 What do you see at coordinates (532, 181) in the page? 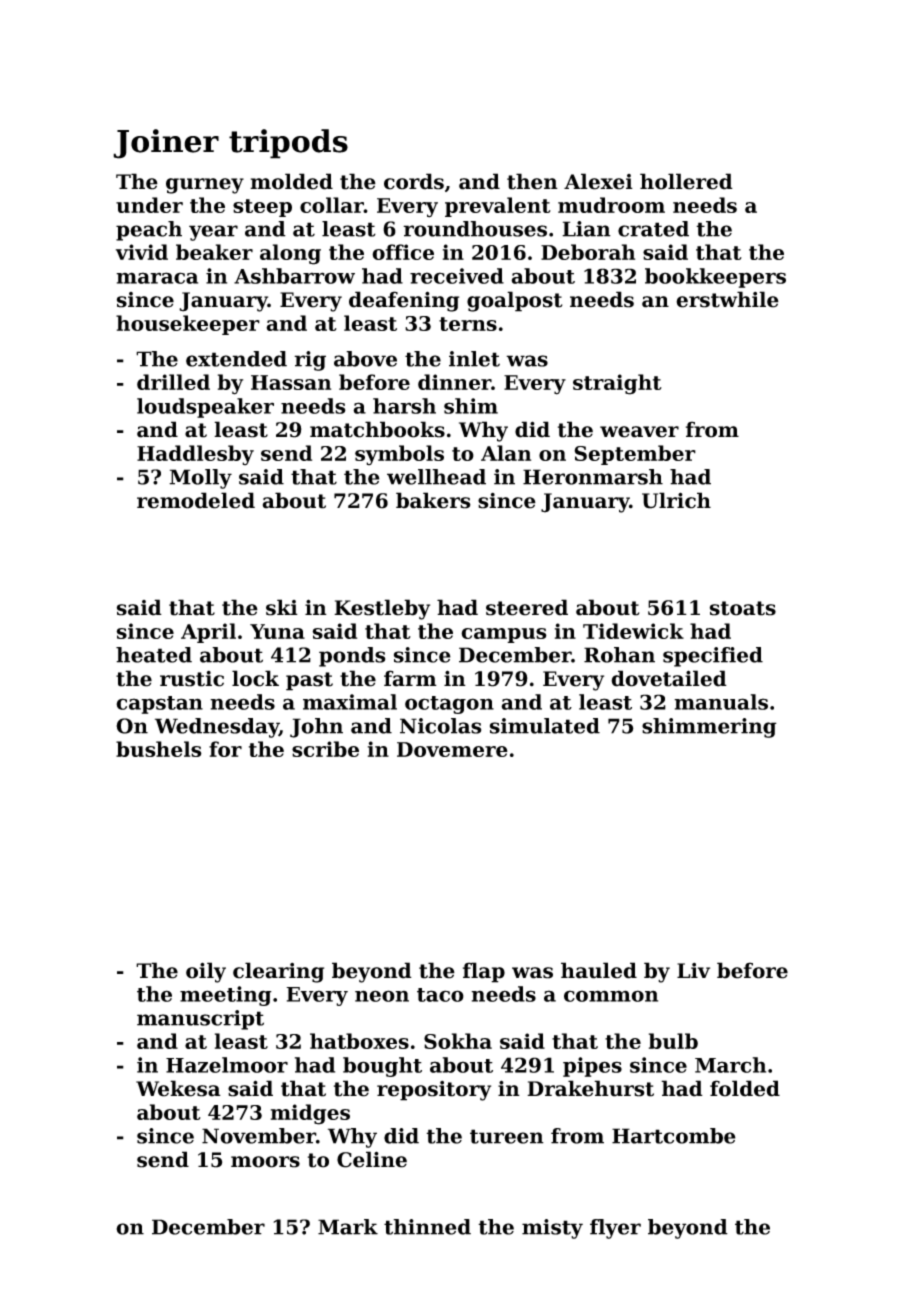
I see `then` at bounding box center [532, 181].
